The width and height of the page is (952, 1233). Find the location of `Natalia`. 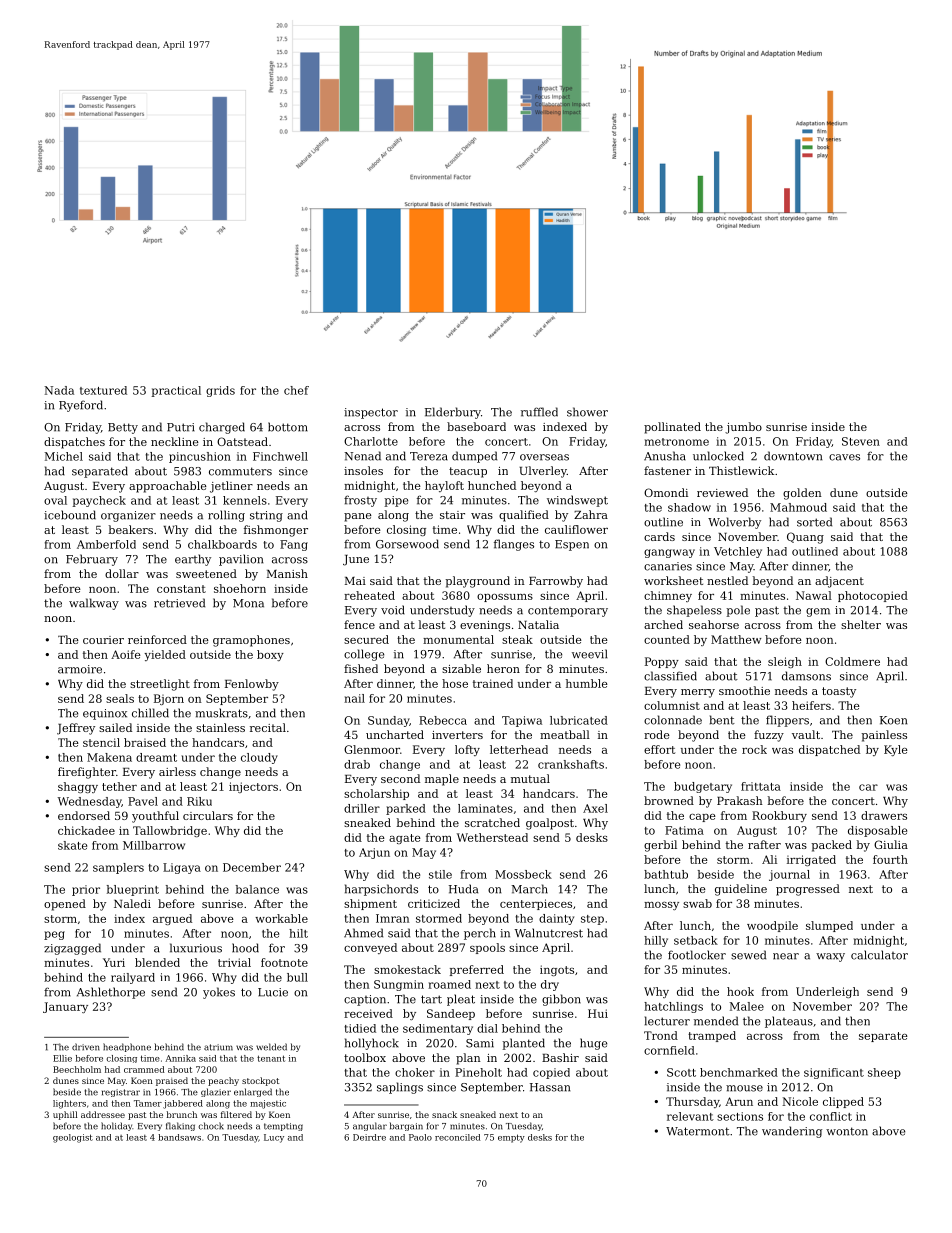

Natalia is located at coordinates (538, 624).
